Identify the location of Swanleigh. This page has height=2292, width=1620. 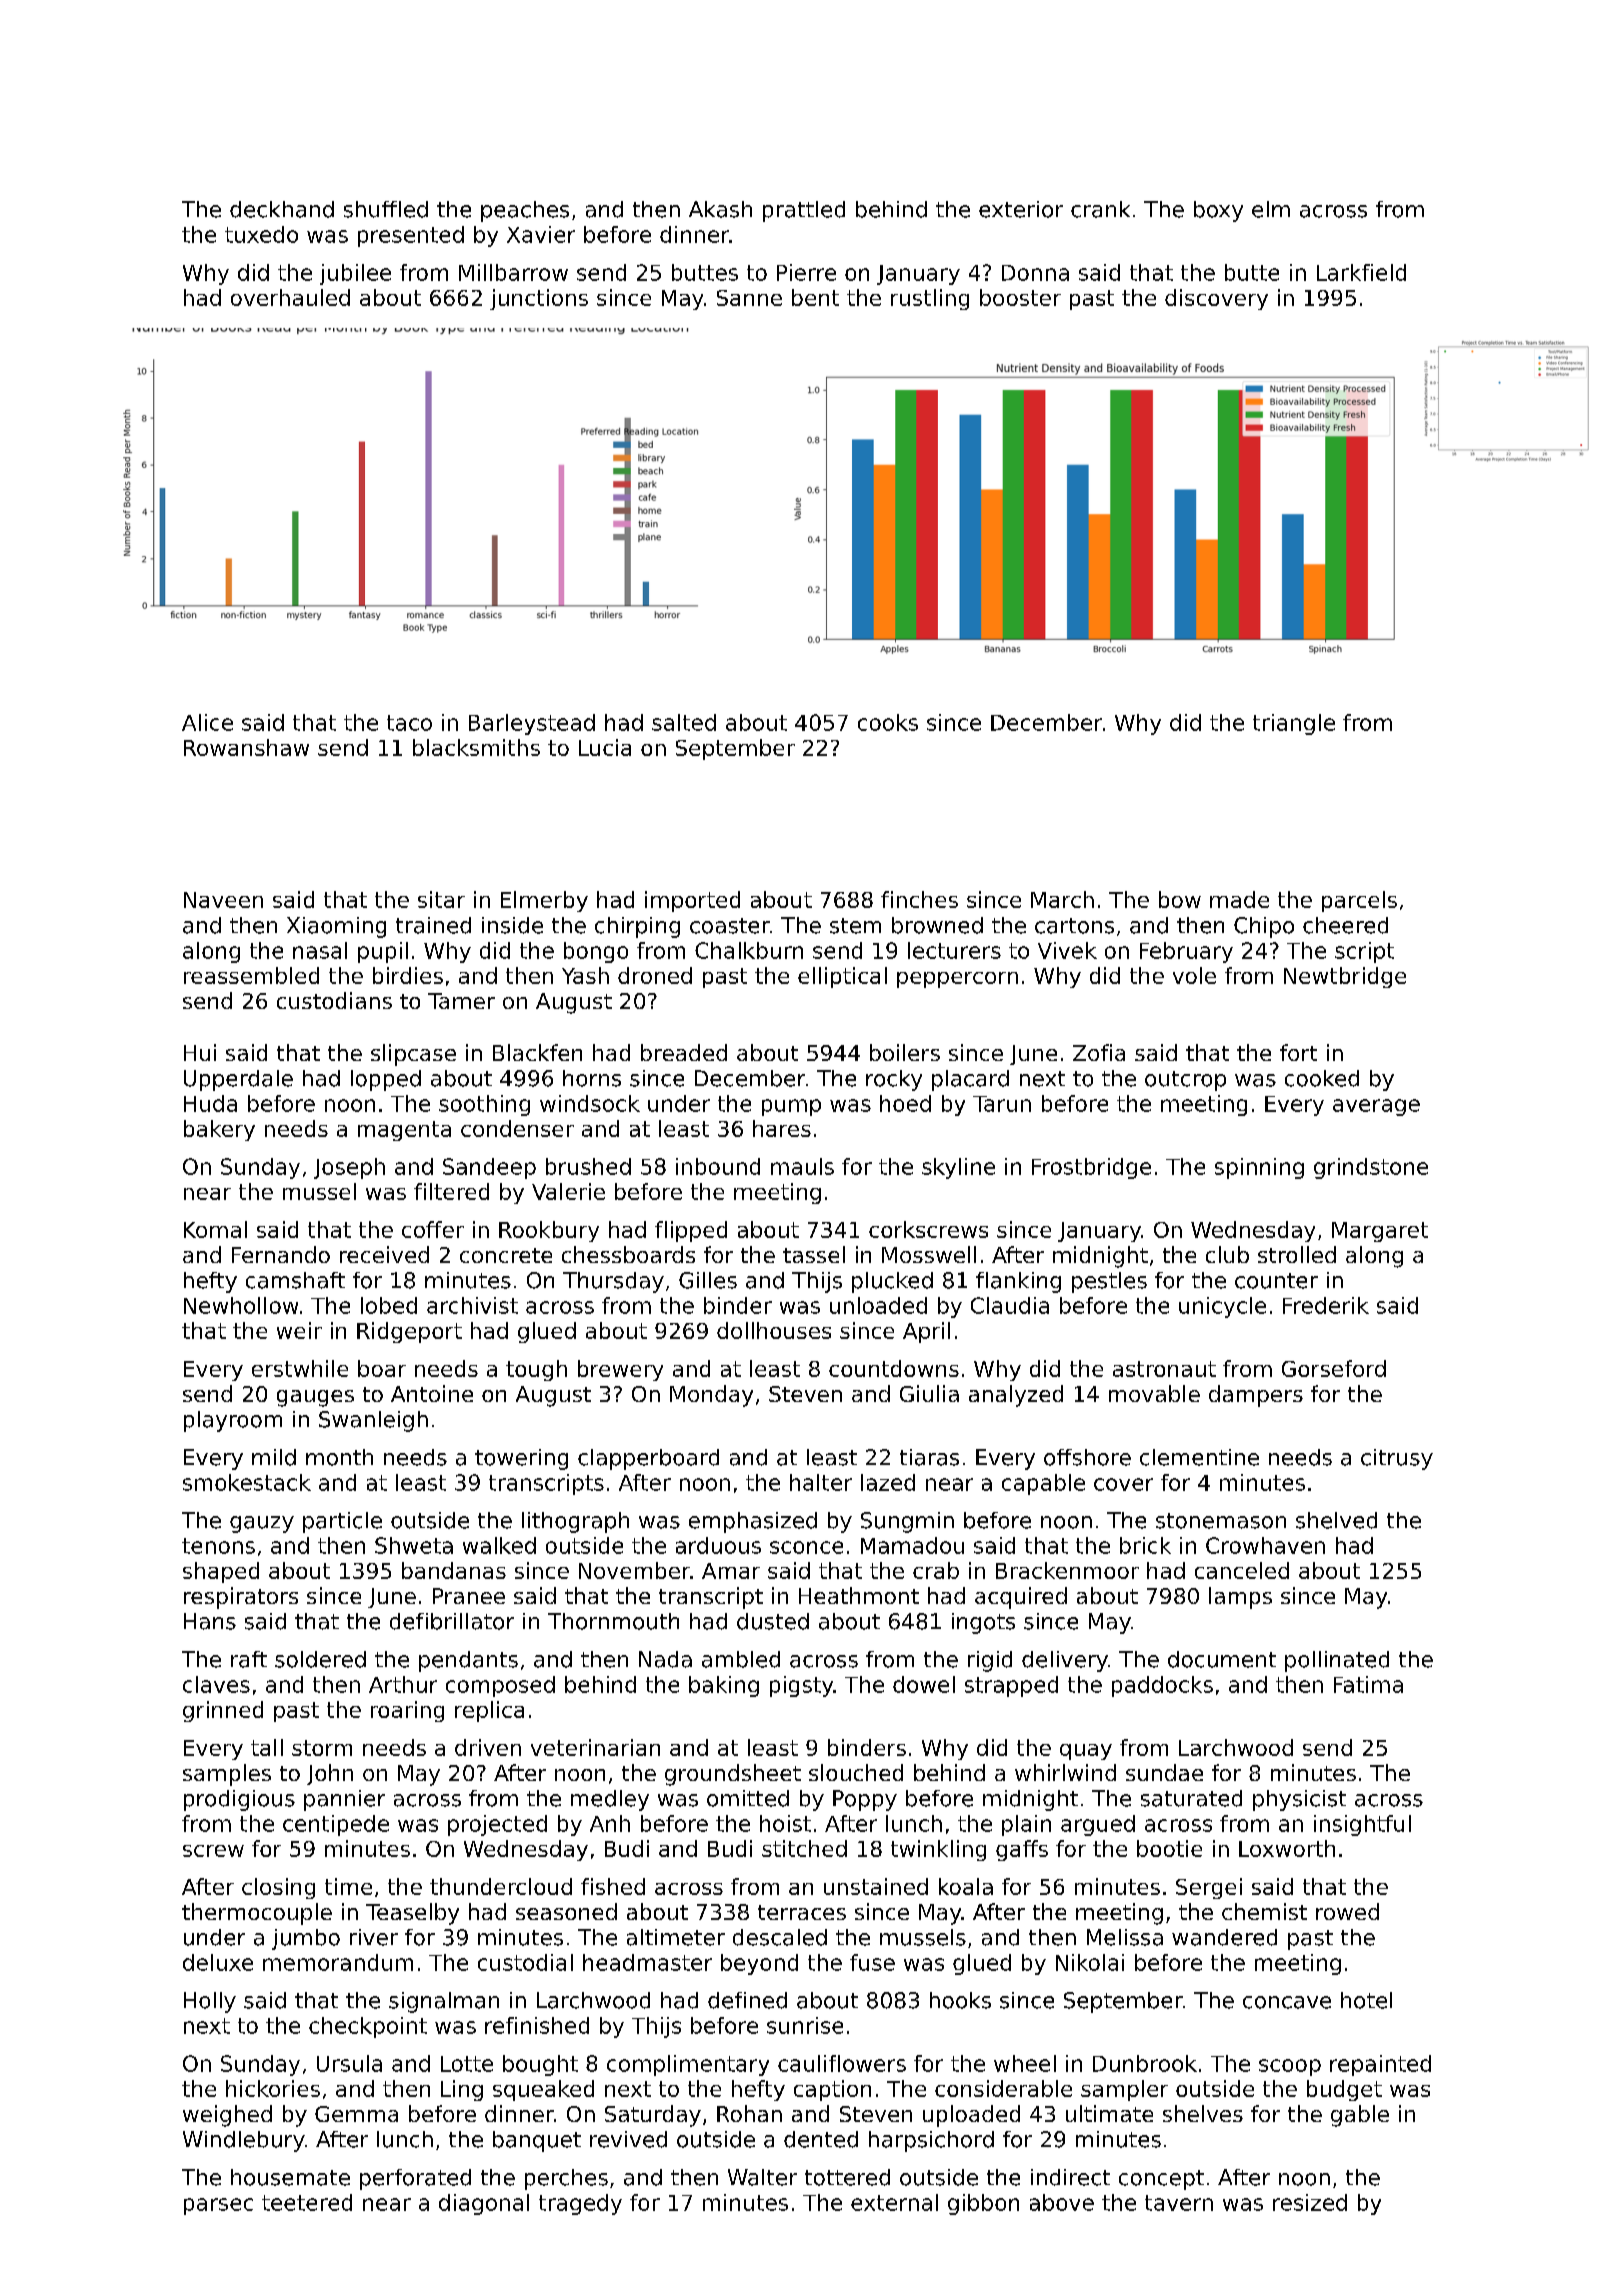
(373, 1421).
